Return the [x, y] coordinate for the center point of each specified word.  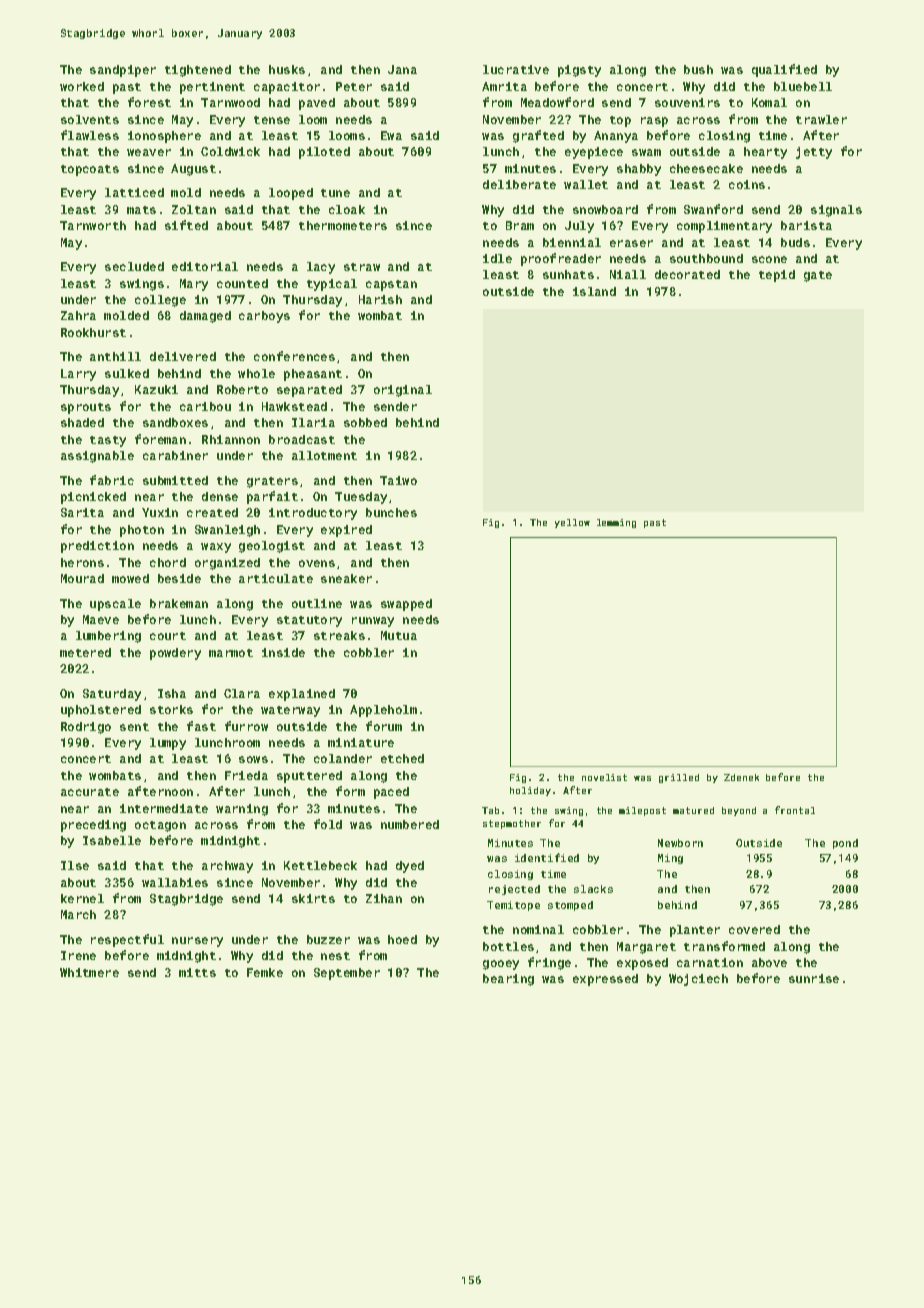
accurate [90, 792]
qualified [784, 70]
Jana [402, 69]
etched [402, 758]
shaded [82, 422]
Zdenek [741, 777]
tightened [198, 71]
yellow [572, 523]
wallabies [175, 882]
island [594, 291]
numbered [410, 824]
